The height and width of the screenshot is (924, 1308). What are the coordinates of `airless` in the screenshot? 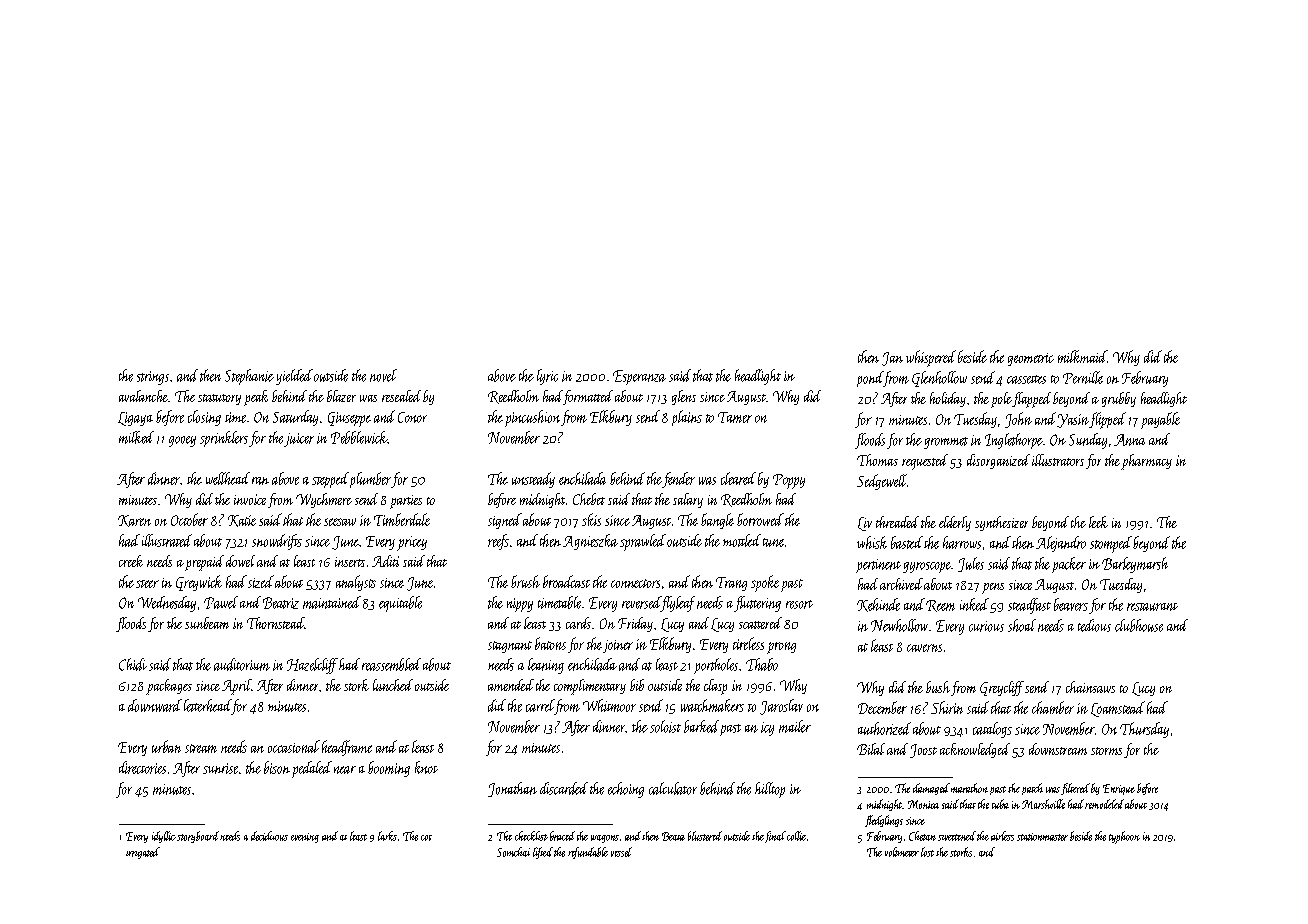 It's located at (1002, 836).
